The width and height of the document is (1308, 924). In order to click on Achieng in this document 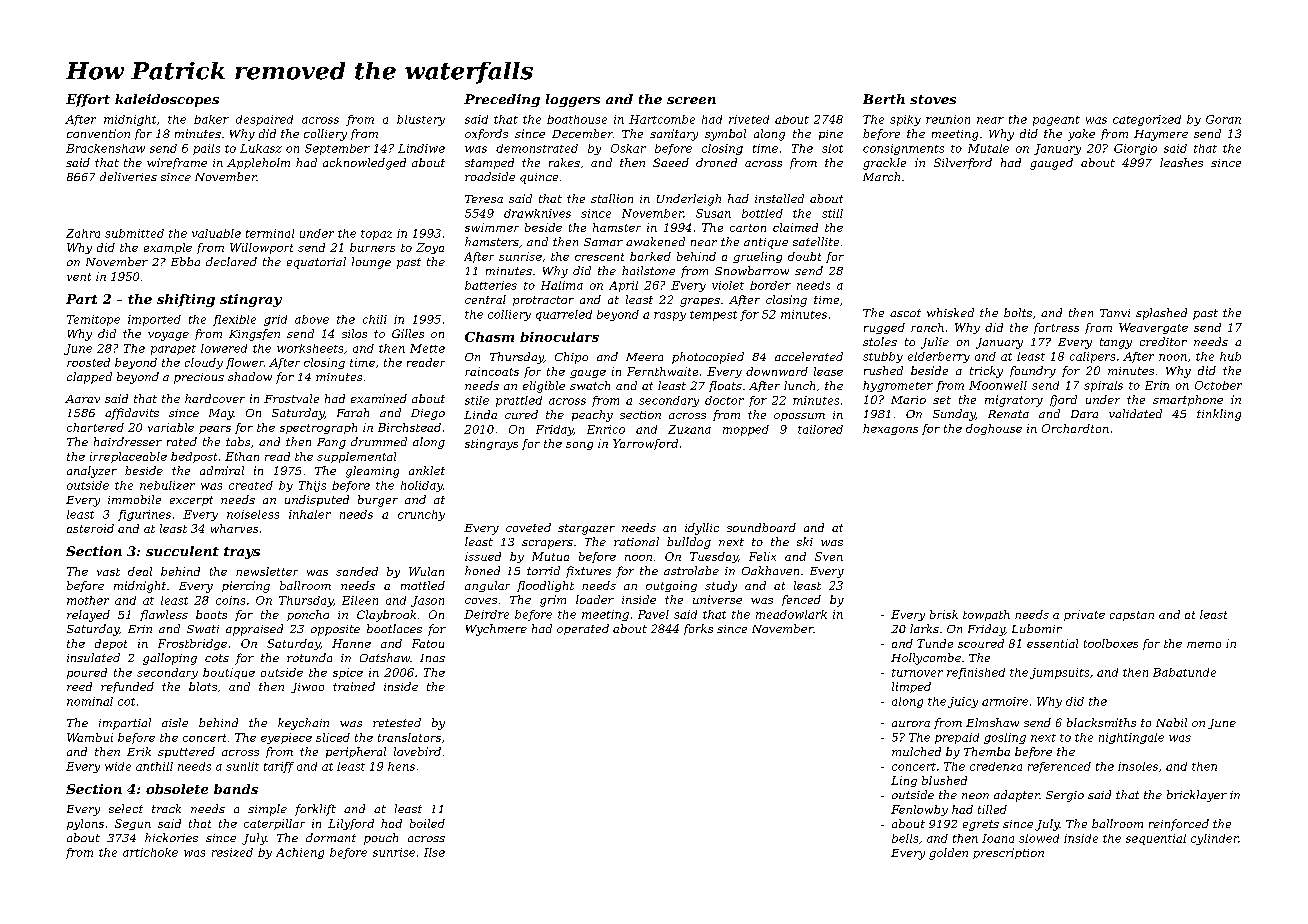, I will do `click(300, 853)`.
